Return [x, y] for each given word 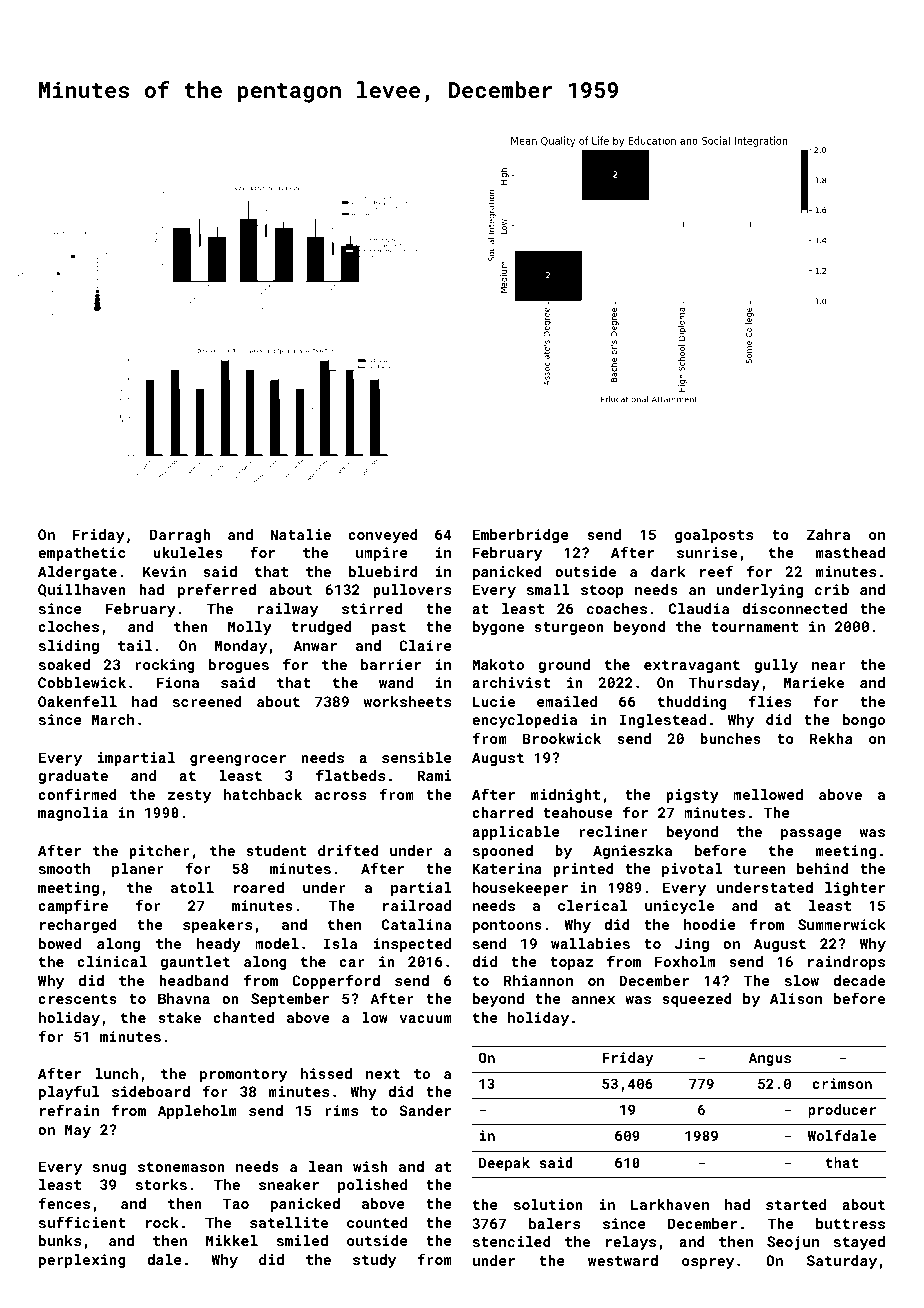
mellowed [768, 794]
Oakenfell [77, 701]
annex [593, 1000]
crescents [77, 999]
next [383, 1074]
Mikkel [232, 1240]
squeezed [697, 1000]
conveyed [383, 536]
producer [842, 1111]
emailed [567, 701]
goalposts [714, 536]
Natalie [300, 534]
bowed [60, 943]
